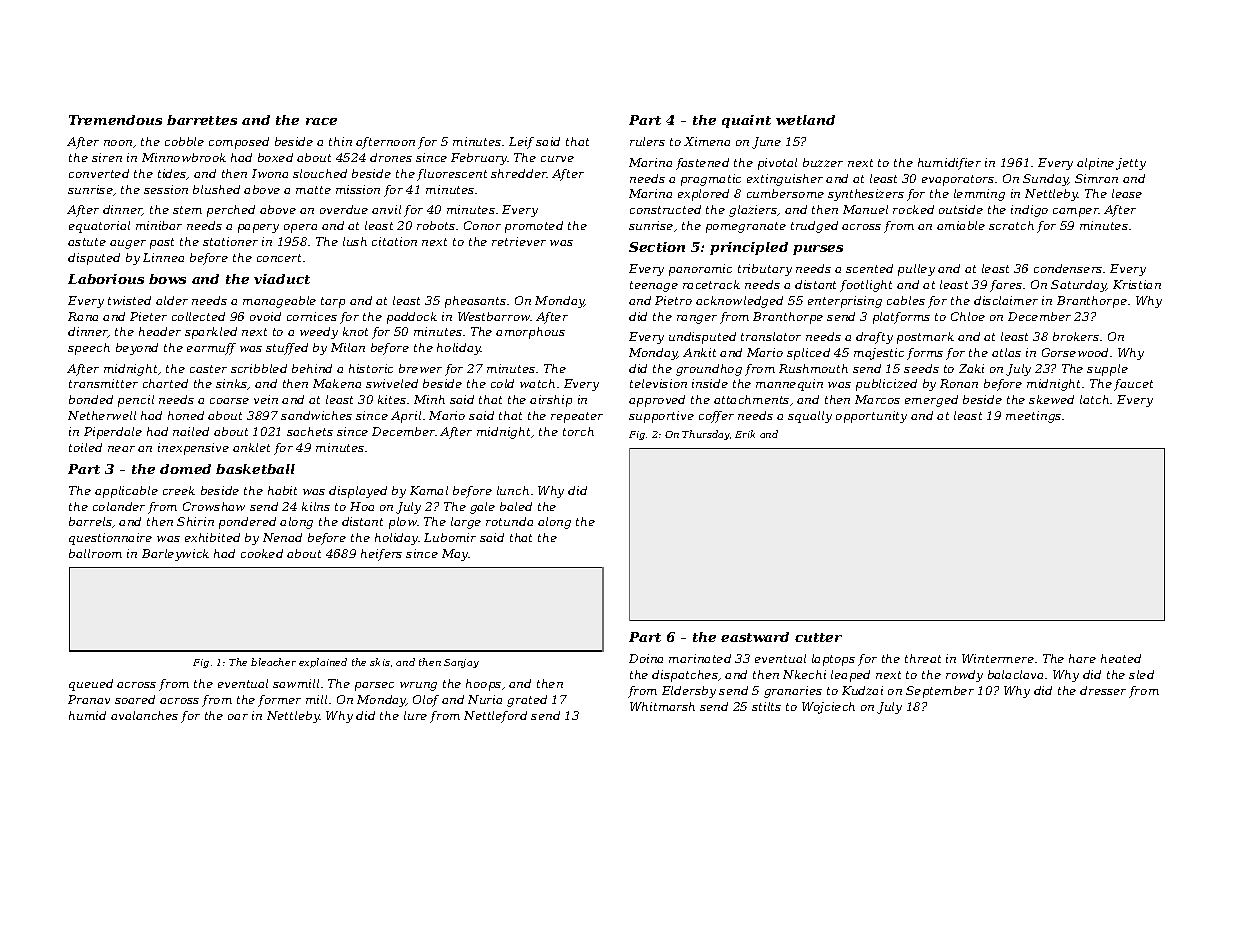 The width and height of the image is (1233, 952). I want to click on quaint, so click(746, 121).
